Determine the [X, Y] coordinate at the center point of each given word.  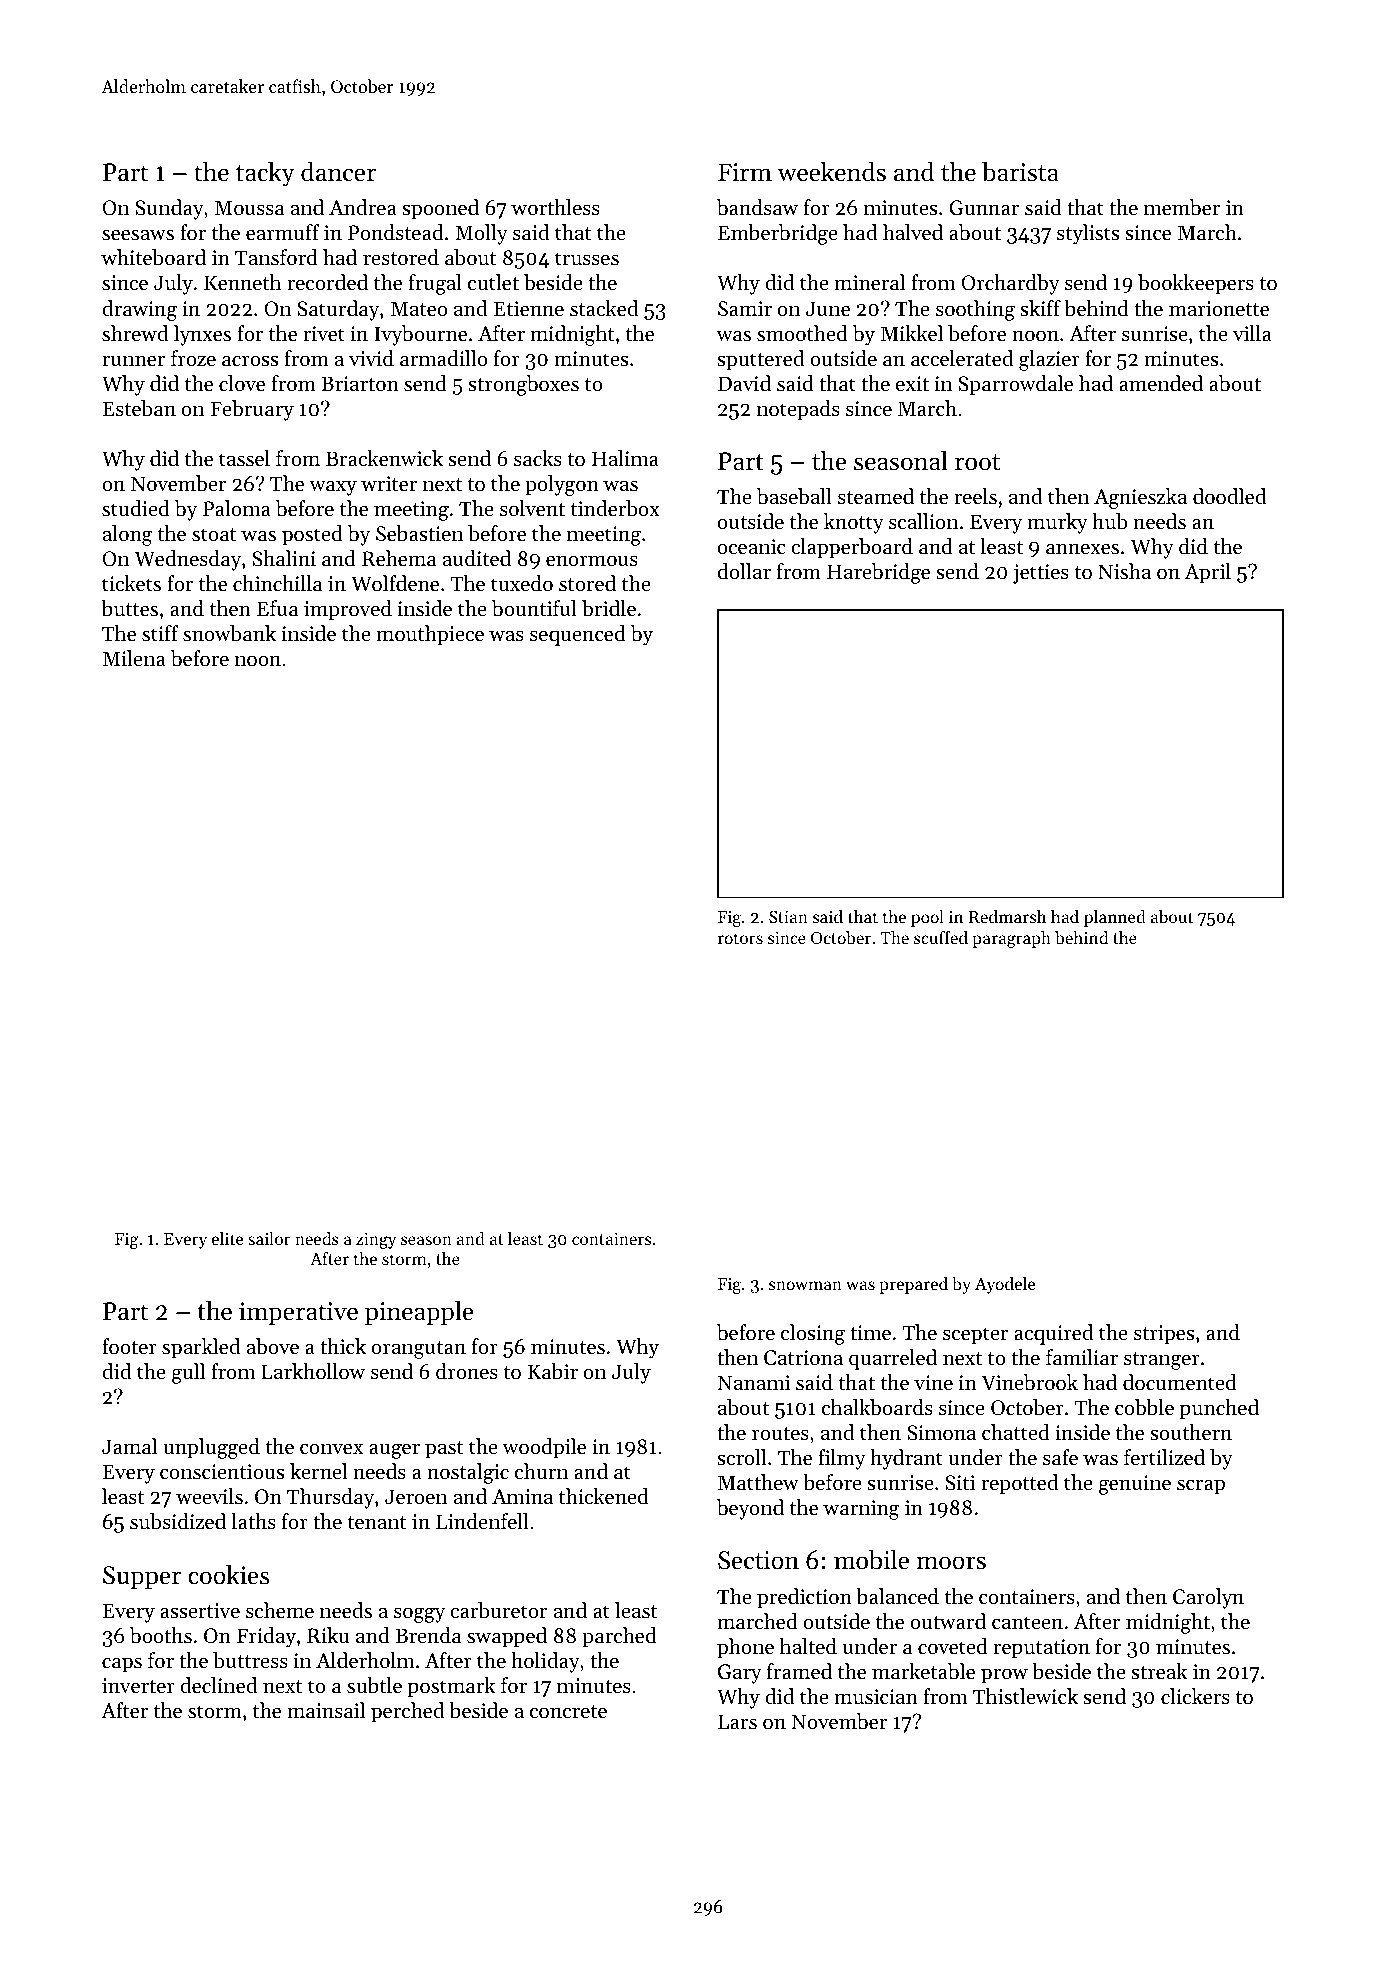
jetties [1041, 574]
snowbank [229, 633]
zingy [376, 1241]
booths [161, 1635]
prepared [913, 1285]
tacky [265, 174]
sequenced [578, 635]
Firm [745, 172]
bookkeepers [1196, 284]
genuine [1135, 1485]
